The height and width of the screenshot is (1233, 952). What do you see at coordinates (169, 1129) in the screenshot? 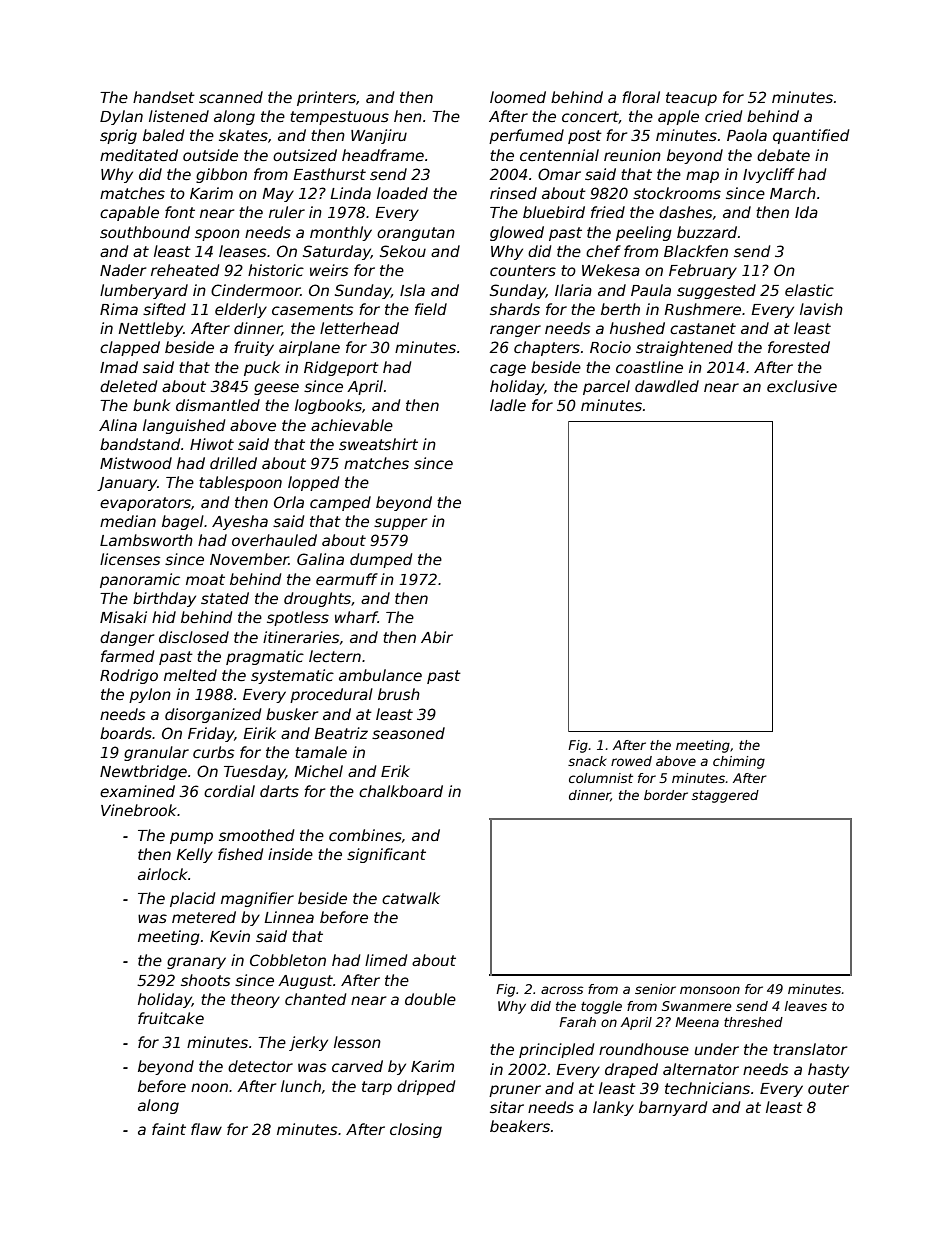
I see `faint` at bounding box center [169, 1129].
